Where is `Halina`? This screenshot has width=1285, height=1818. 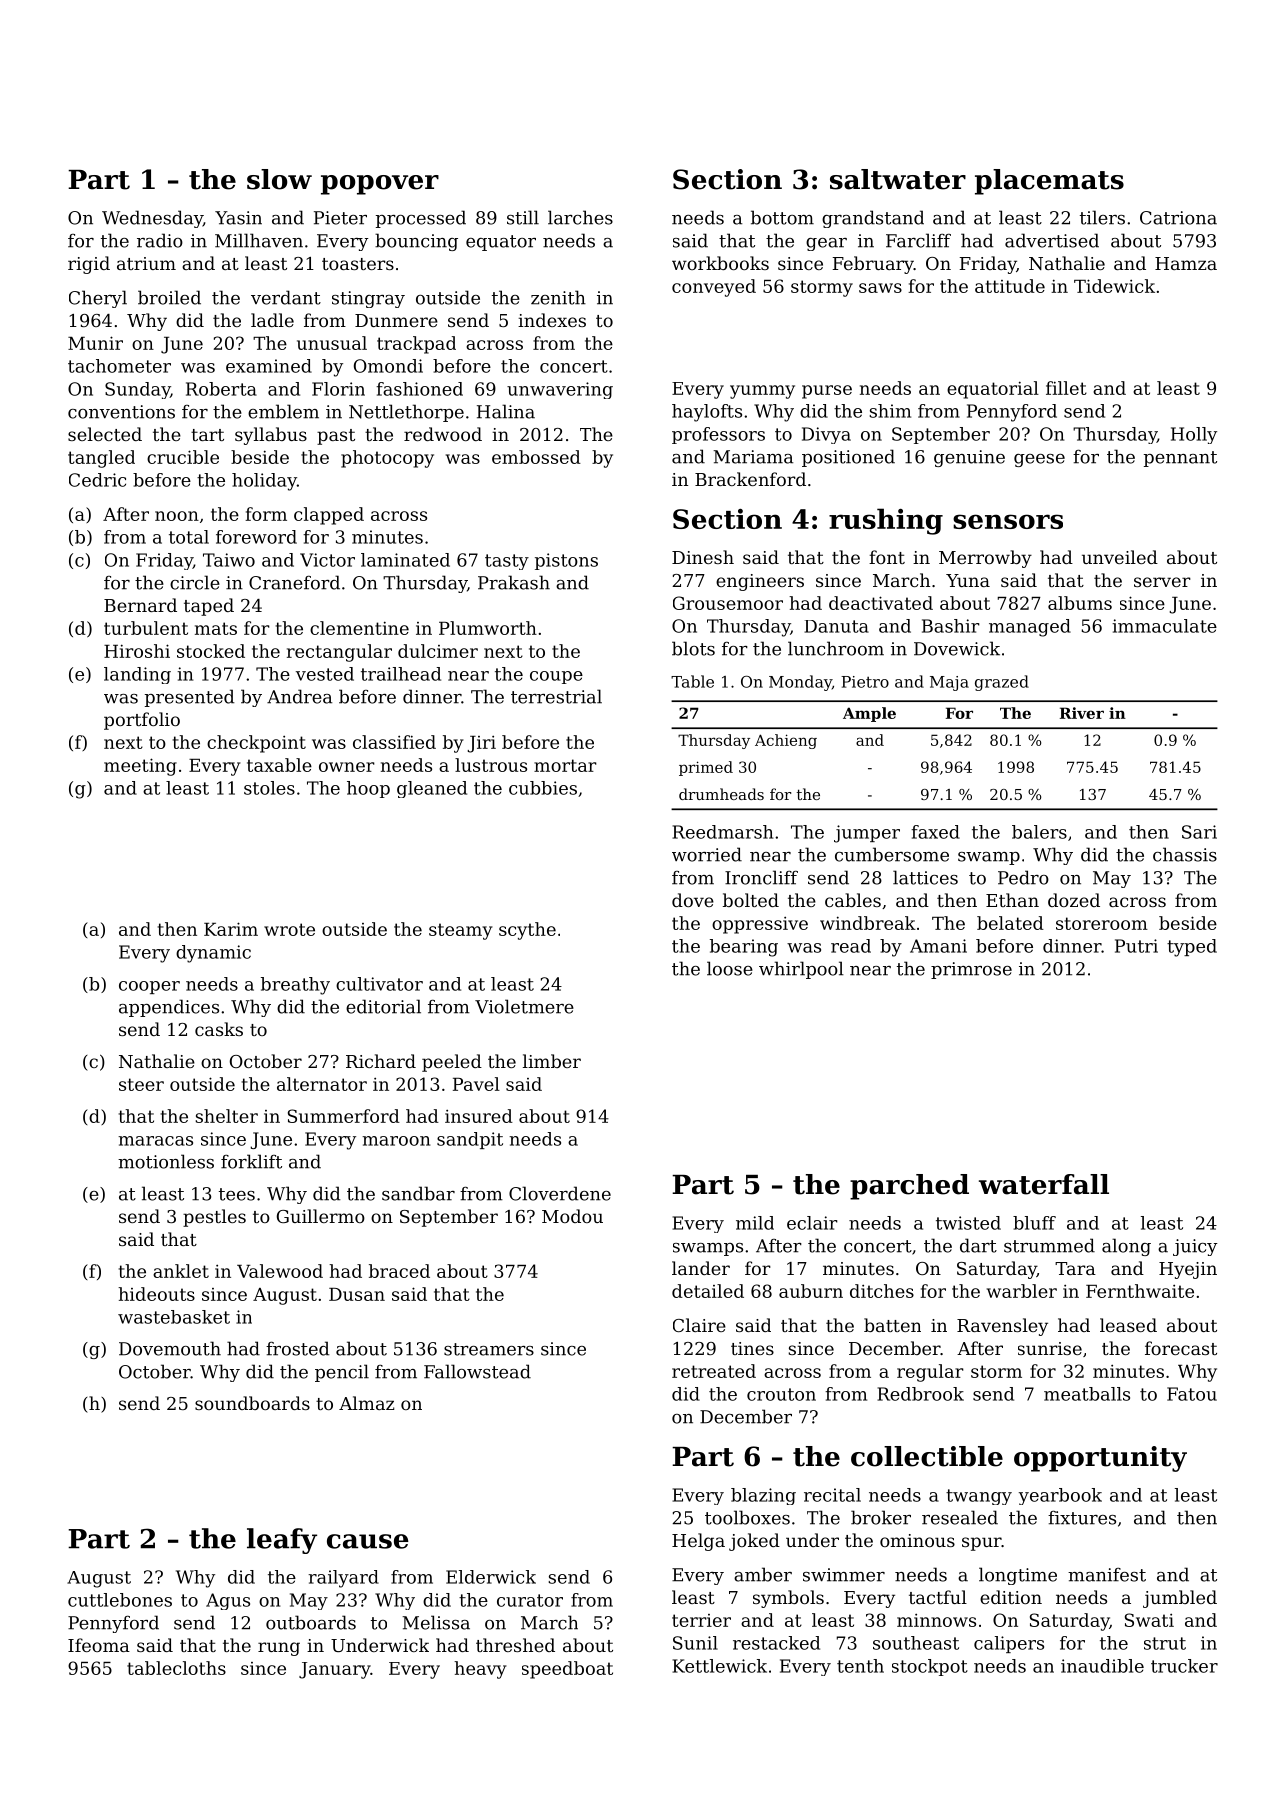 Halina is located at coordinates (506, 411).
